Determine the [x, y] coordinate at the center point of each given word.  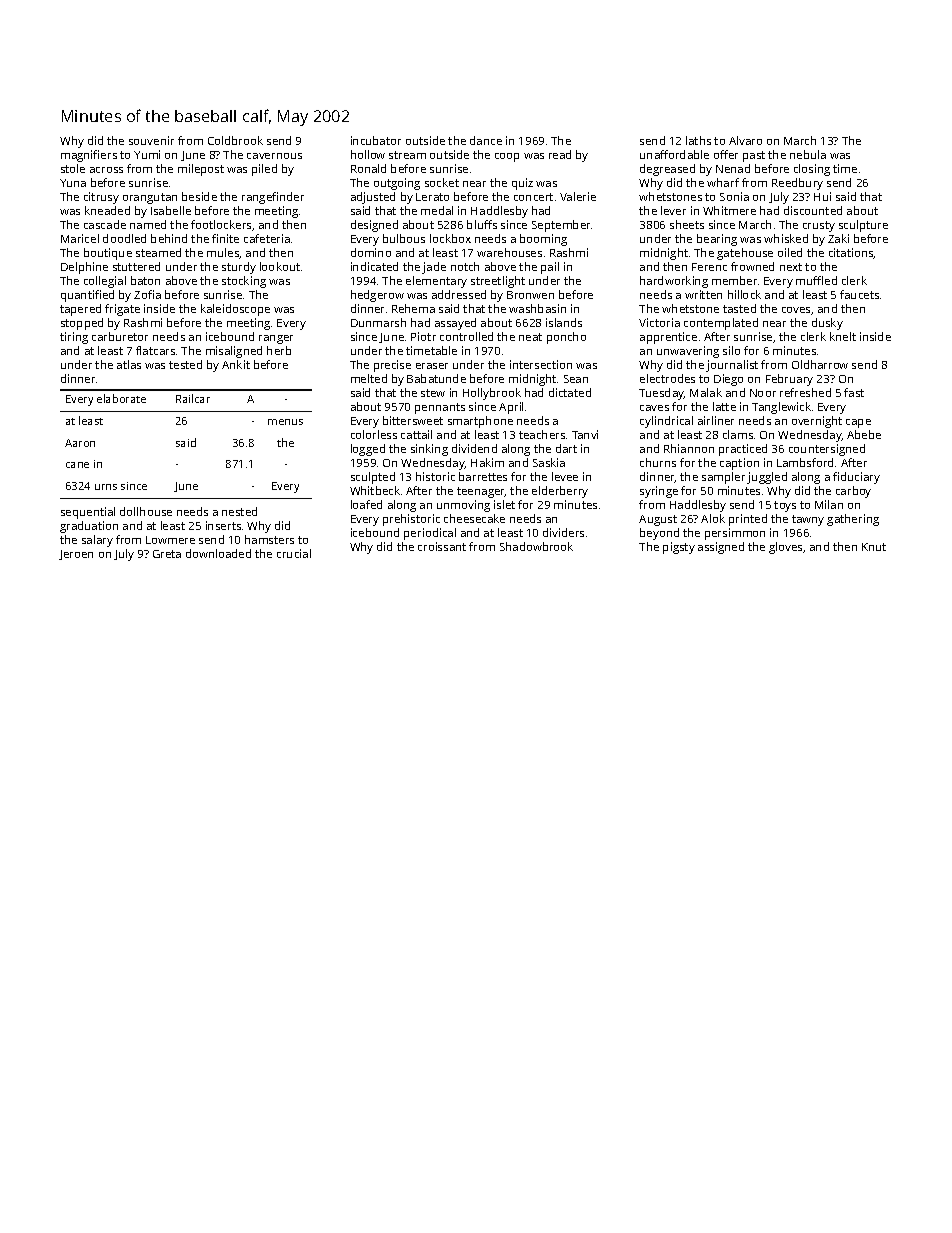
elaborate [121, 398]
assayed [455, 324]
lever [673, 210]
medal [437, 210]
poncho [566, 338]
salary [97, 541]
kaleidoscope [235, 310]
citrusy [101, 198]
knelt [843, 336]
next [791, 267]
